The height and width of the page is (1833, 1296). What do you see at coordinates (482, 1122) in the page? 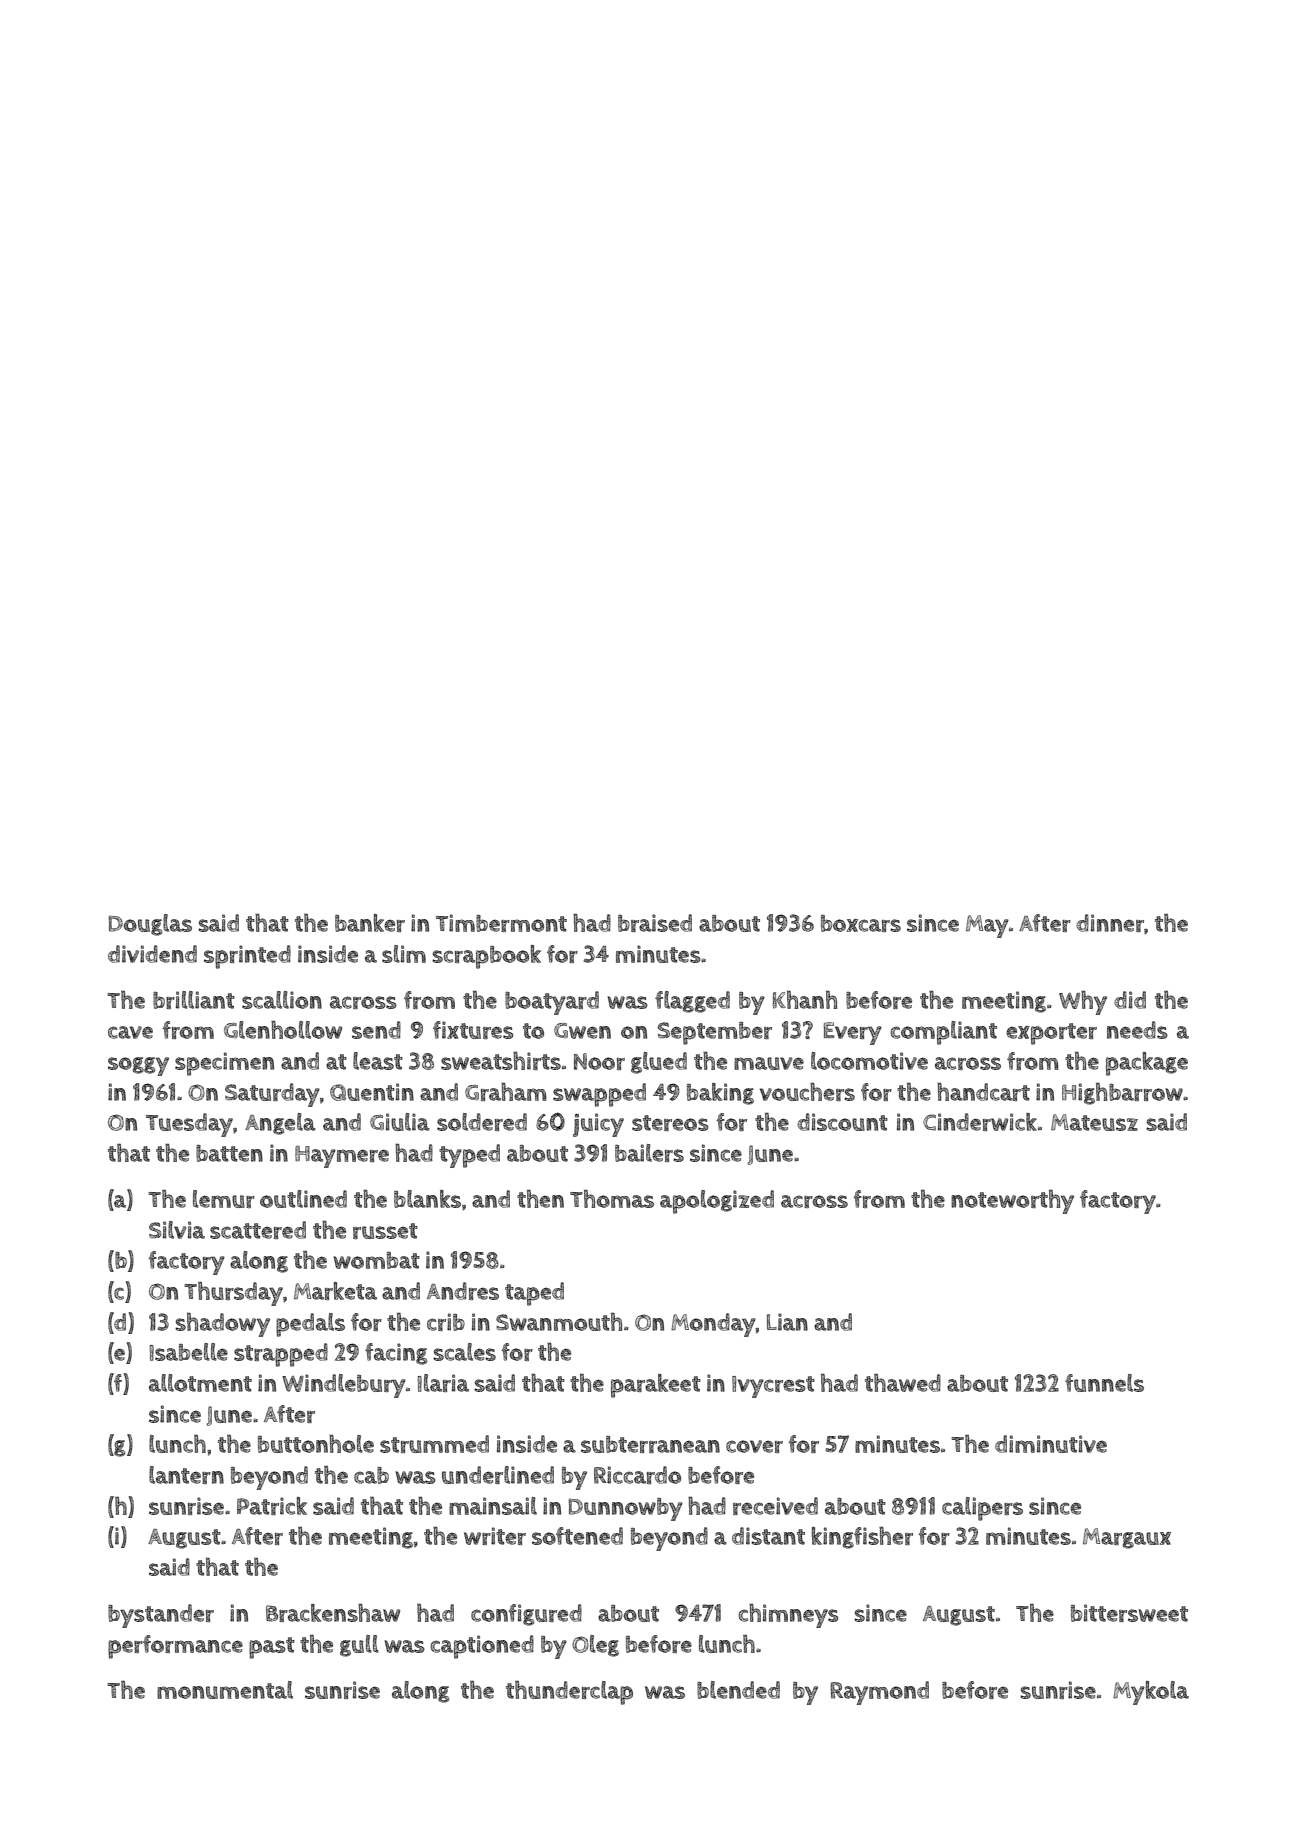
I see `soldered` at bounding box center [482, 1122].
